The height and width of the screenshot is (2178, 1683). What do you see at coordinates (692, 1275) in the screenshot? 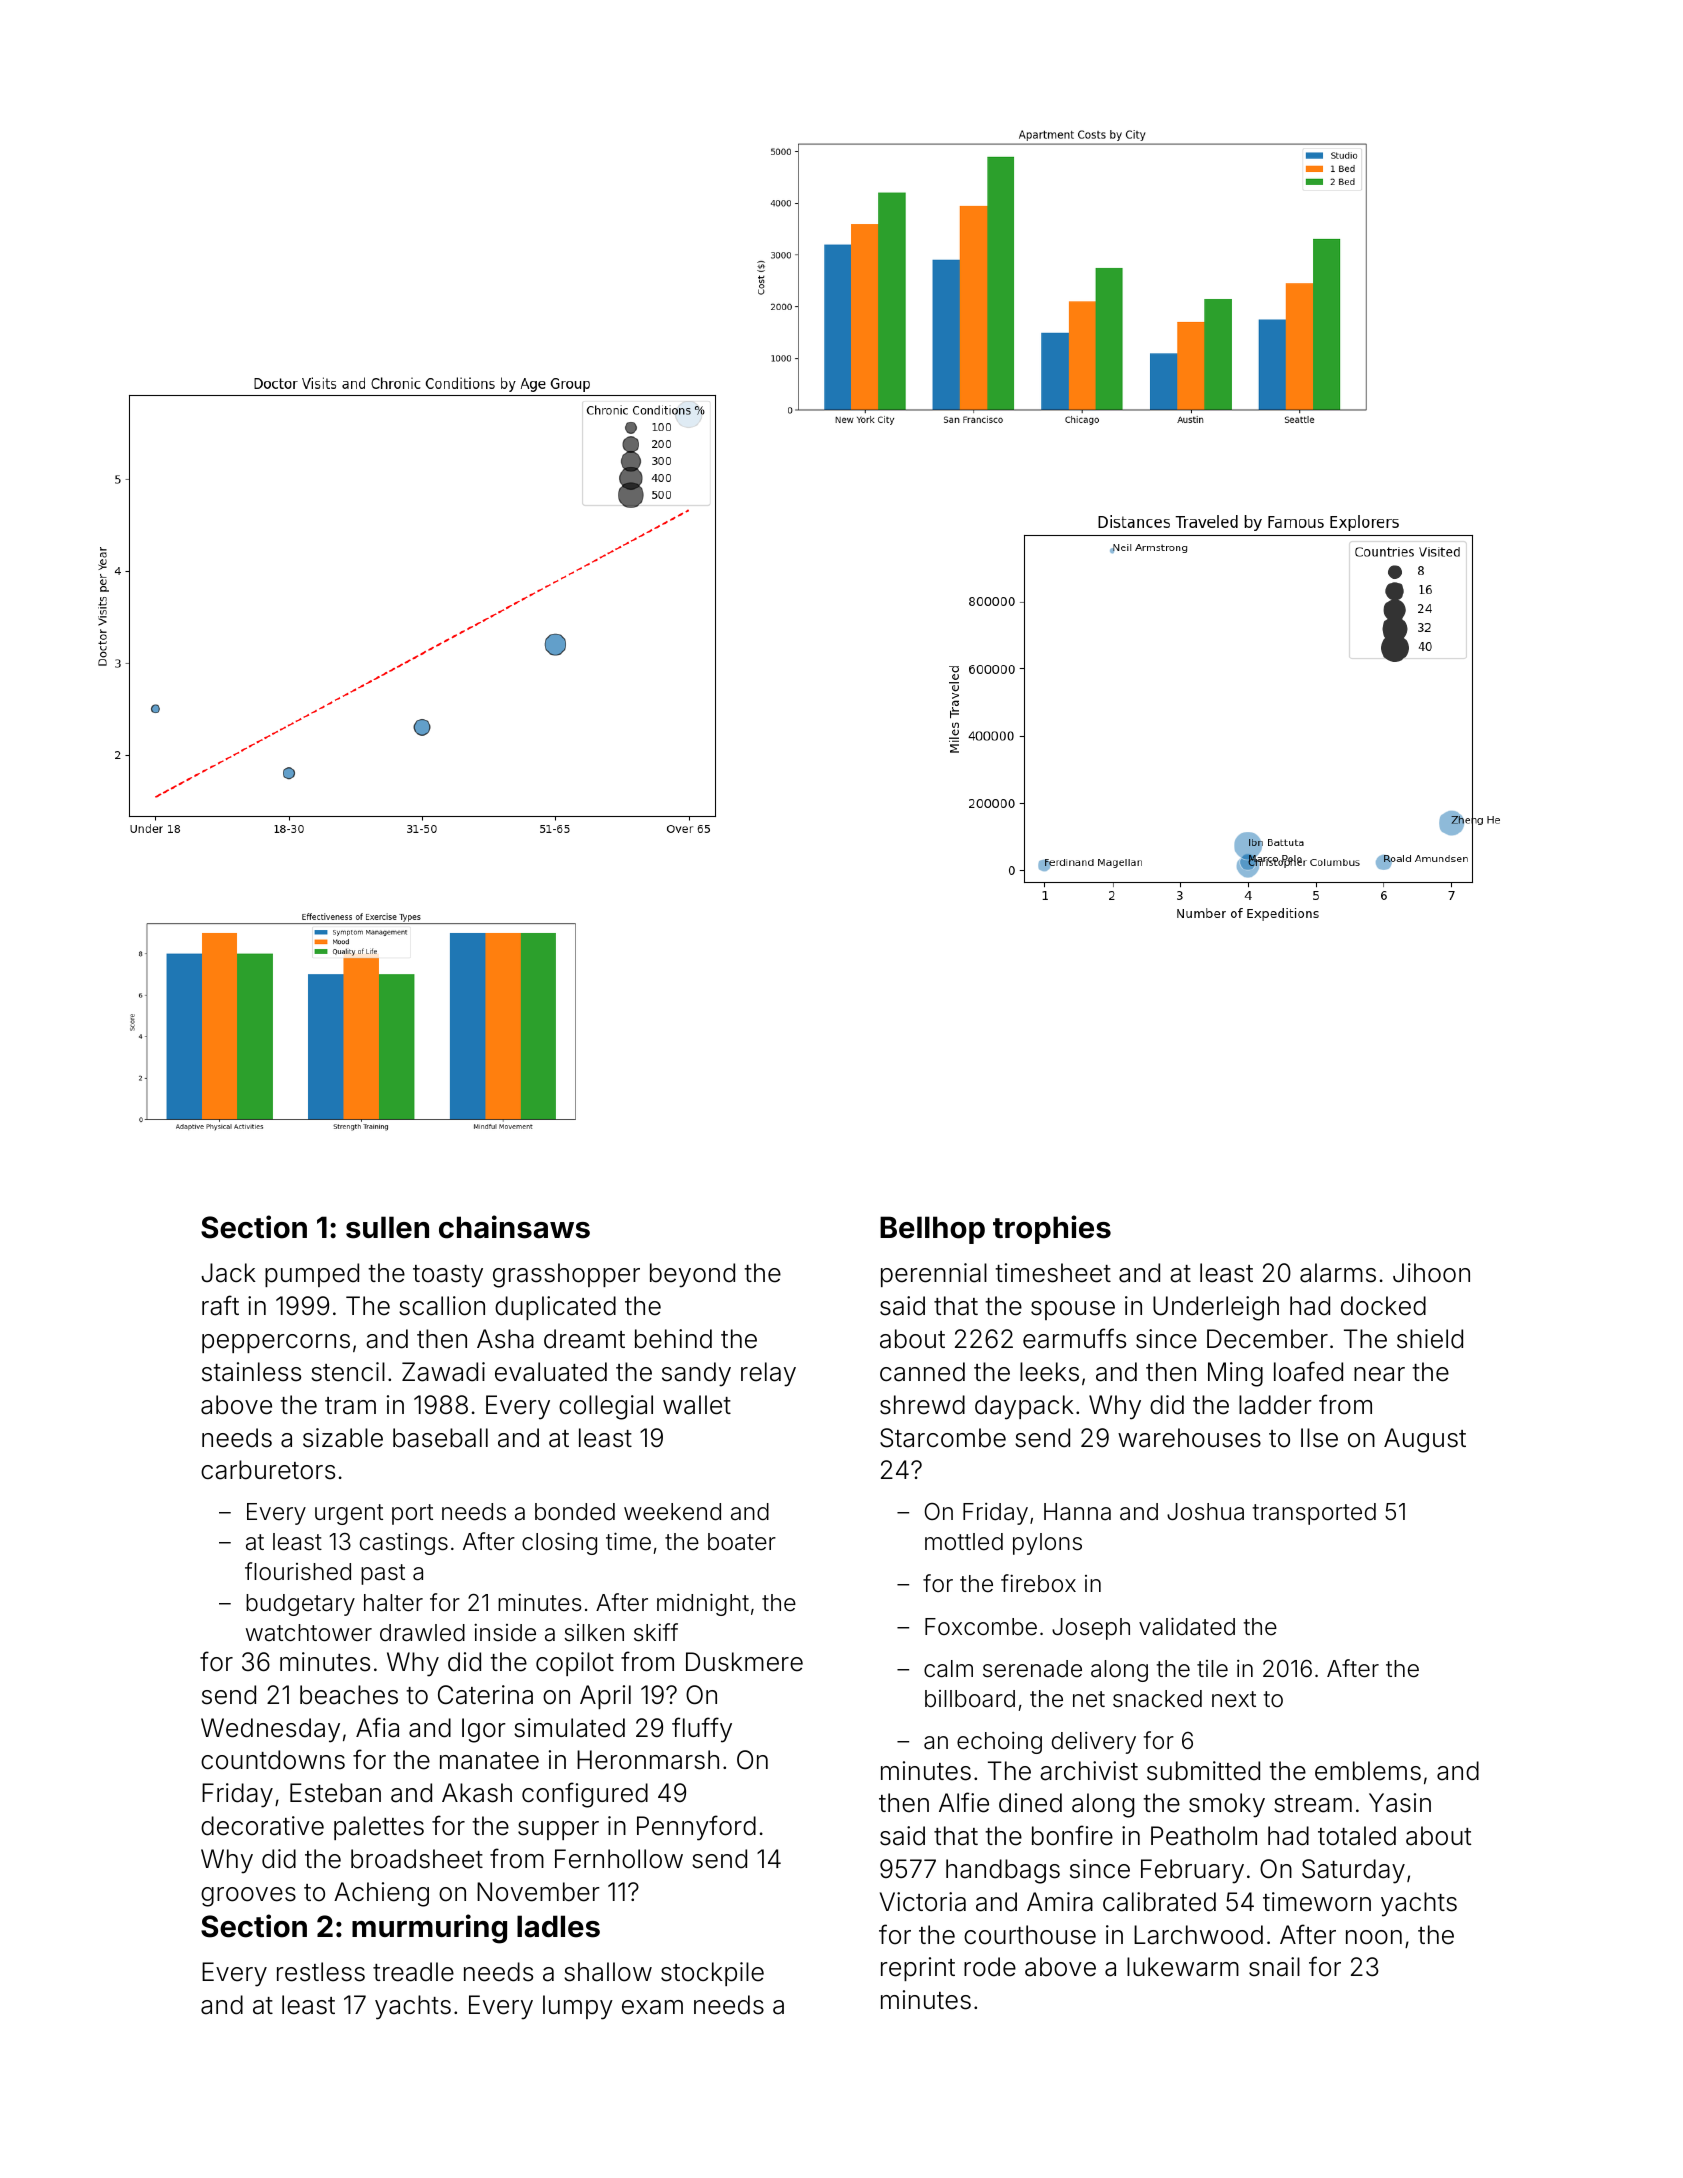
I see `beyond` at bounding box center [692, 1275].
